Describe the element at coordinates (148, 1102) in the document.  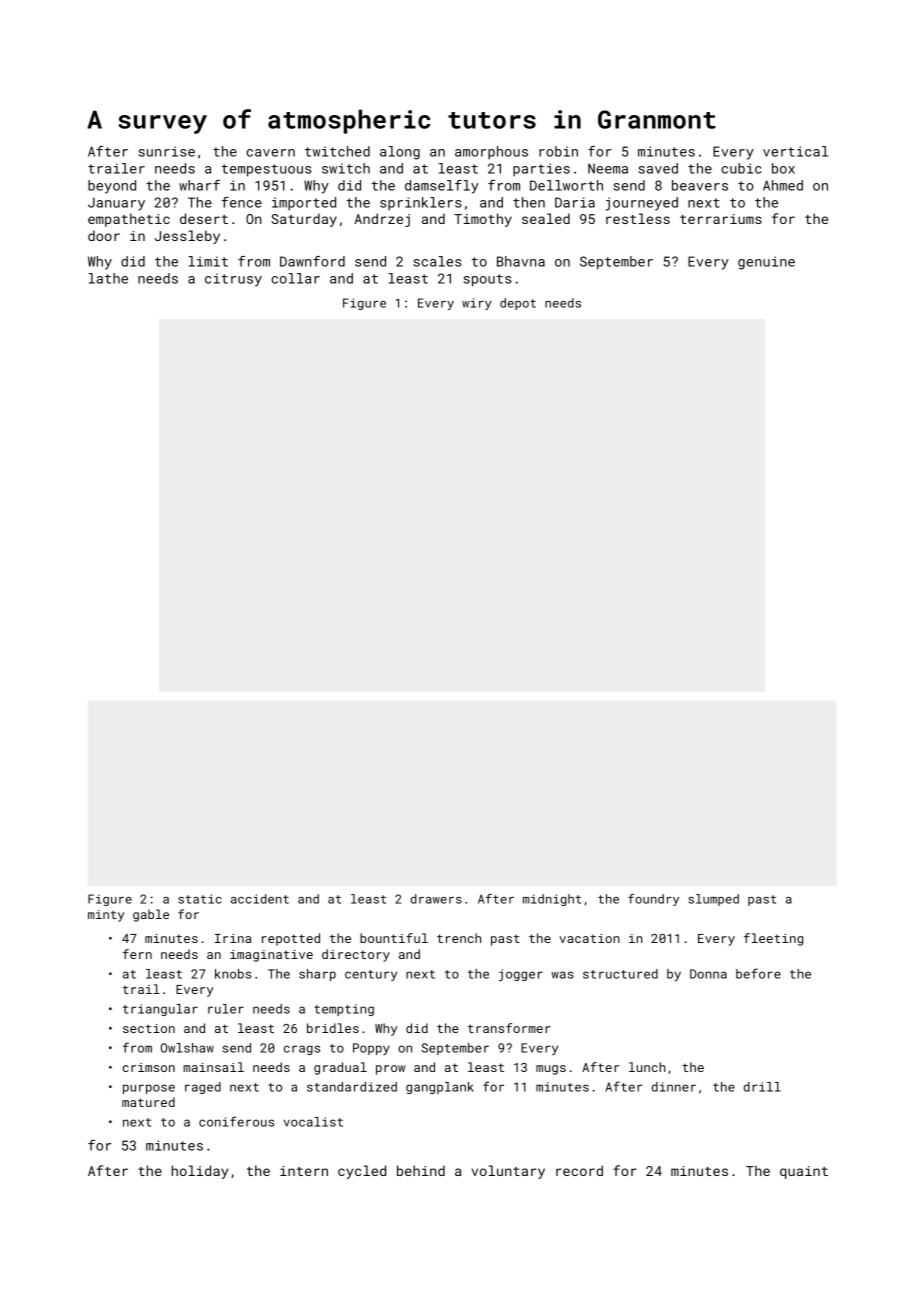
I see `matured` at that location.
